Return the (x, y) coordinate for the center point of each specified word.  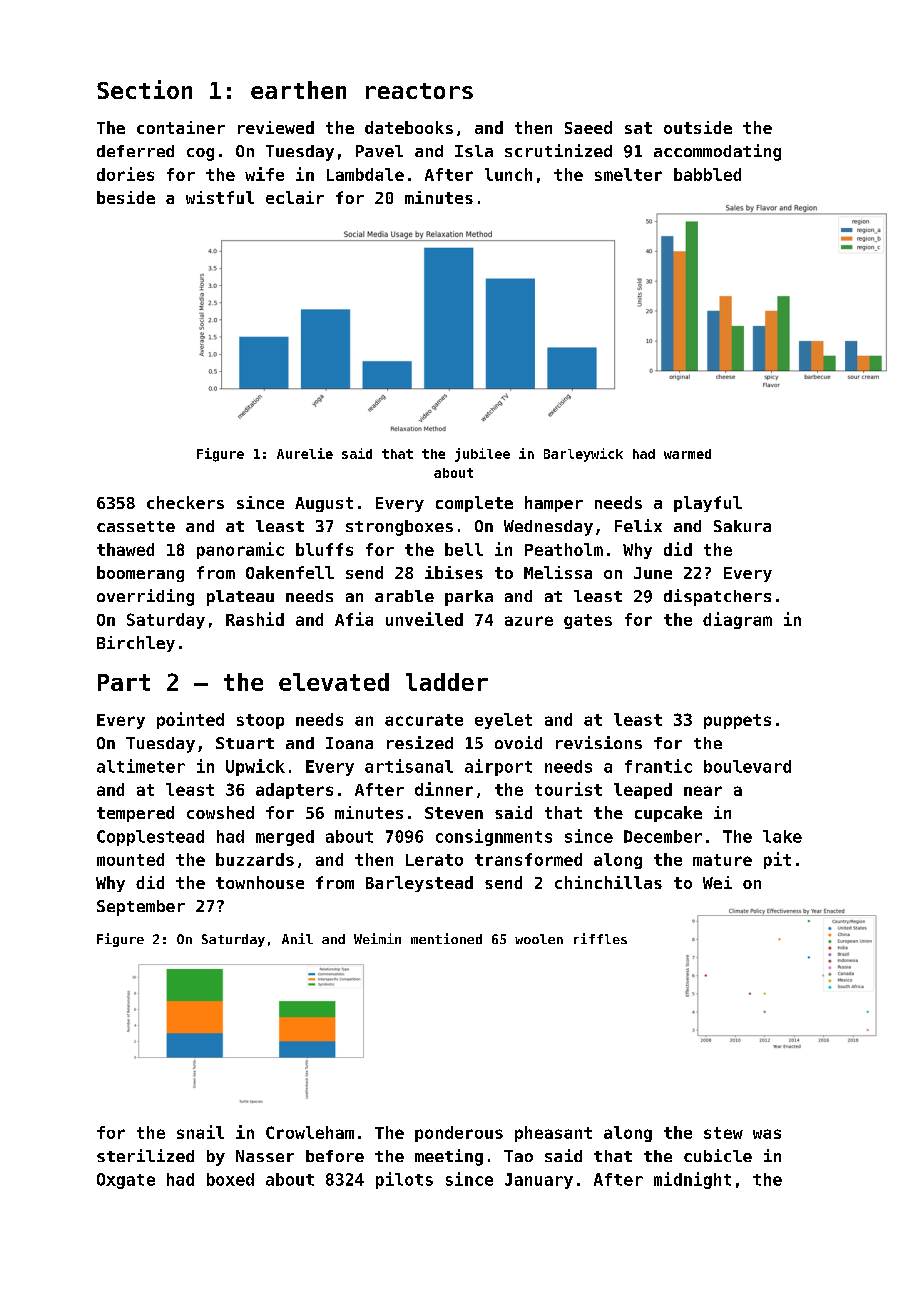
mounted (130, 859)
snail (200, 1132)
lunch (508, 174)
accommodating (717, 152)
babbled (707, 174)
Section (144, 89)
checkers (185, 502)
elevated (334, 682)
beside (126, 197)
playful (708, 504)
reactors (419, 91)
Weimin (377, 938)
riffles (600, 938)
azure (529, 621)
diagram (737, 620)
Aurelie (305, 453)
